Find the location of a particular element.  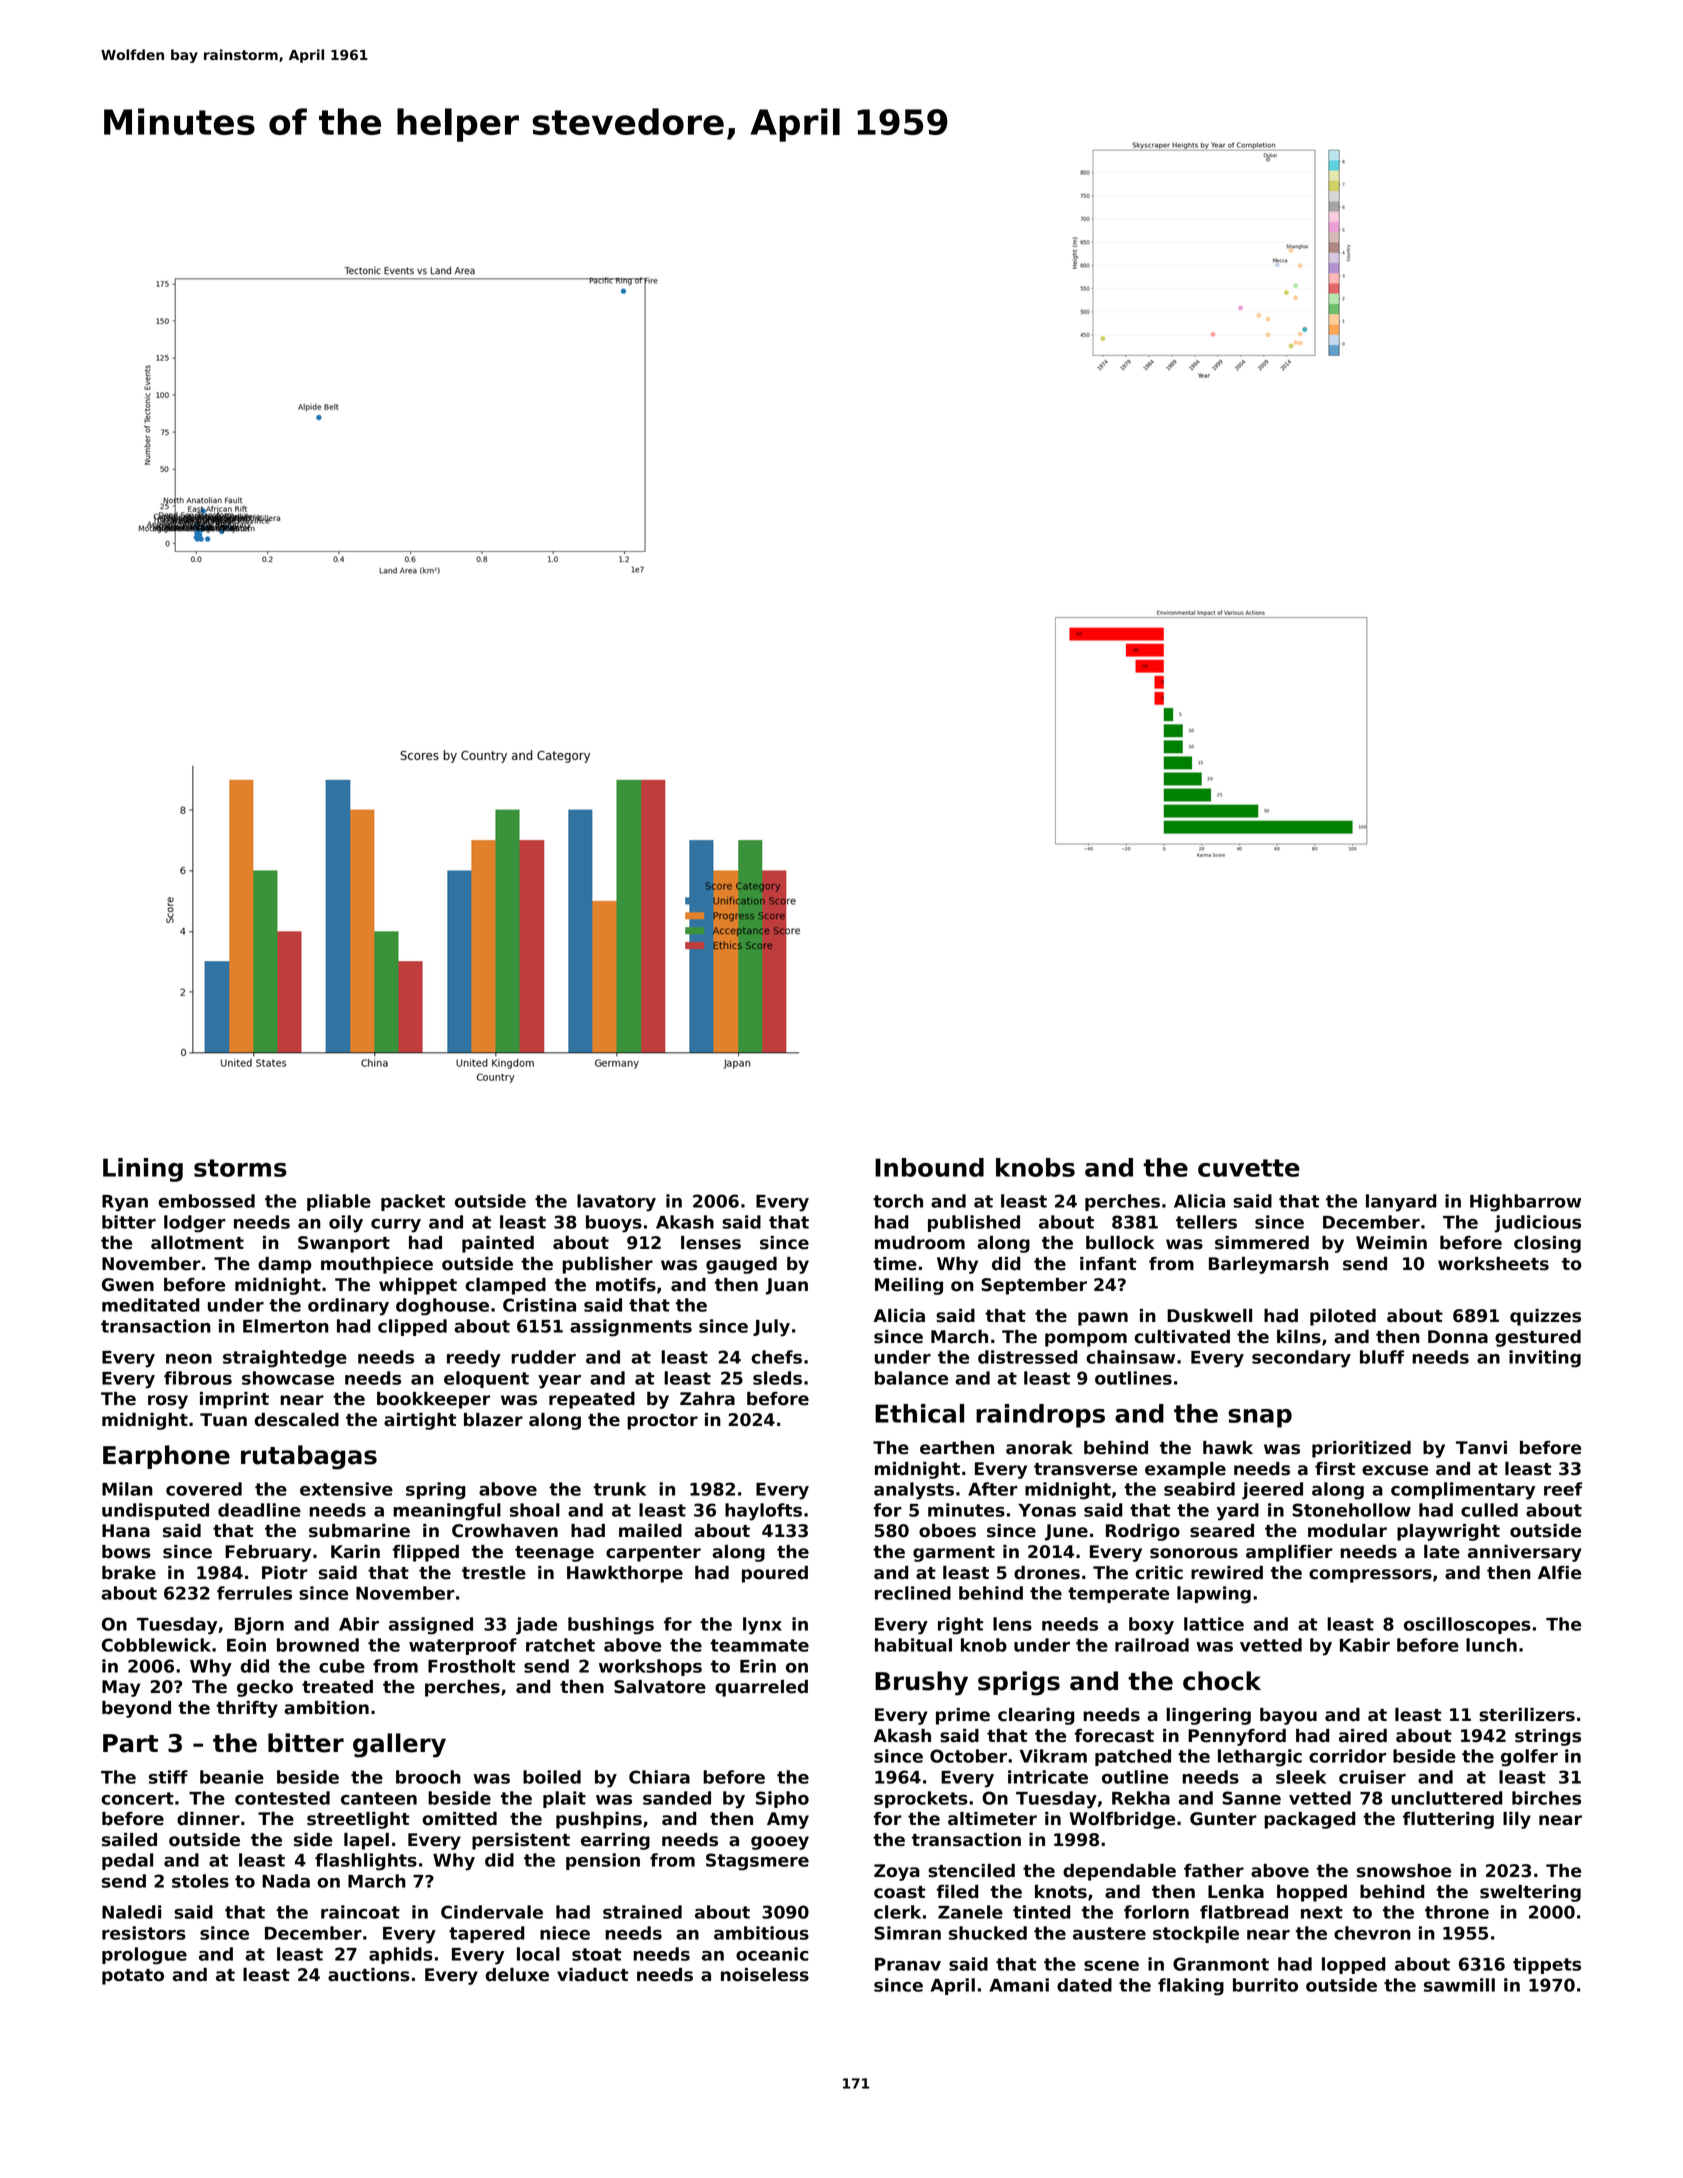

lapwing is located at coordinates (1214, 1595).
